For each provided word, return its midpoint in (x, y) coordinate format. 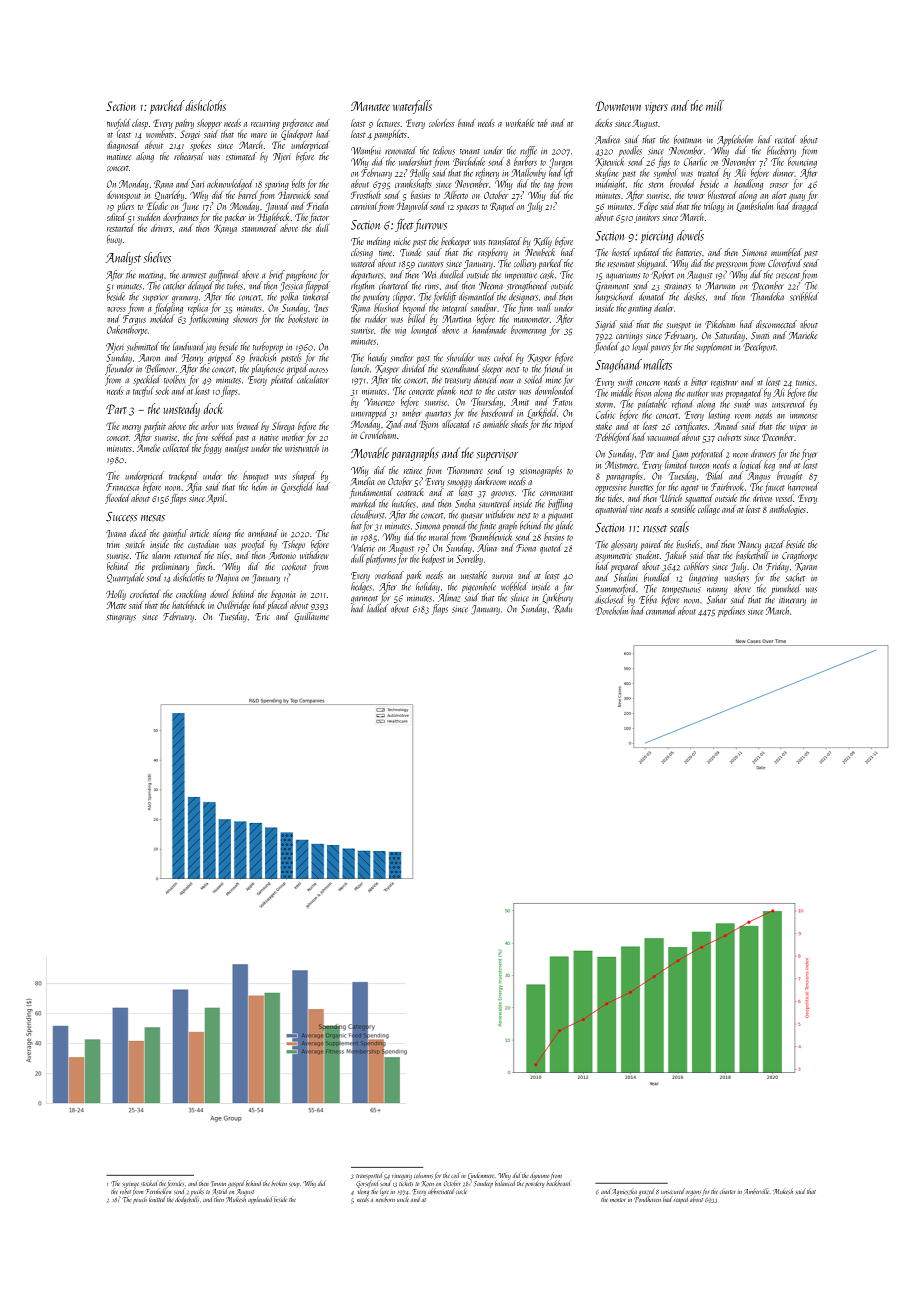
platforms (381, 559)
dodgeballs (187, 1200)
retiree (413, 470)
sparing (277, 185)
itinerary (792, 602)
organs (693, 1193)
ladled (377, 608)
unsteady (182, 410)
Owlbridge (233, 606)
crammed (661, 610)
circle (461, 1191)
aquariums (623, 277)
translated (505, 241)
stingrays (121, 618)
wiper (798, 427)
